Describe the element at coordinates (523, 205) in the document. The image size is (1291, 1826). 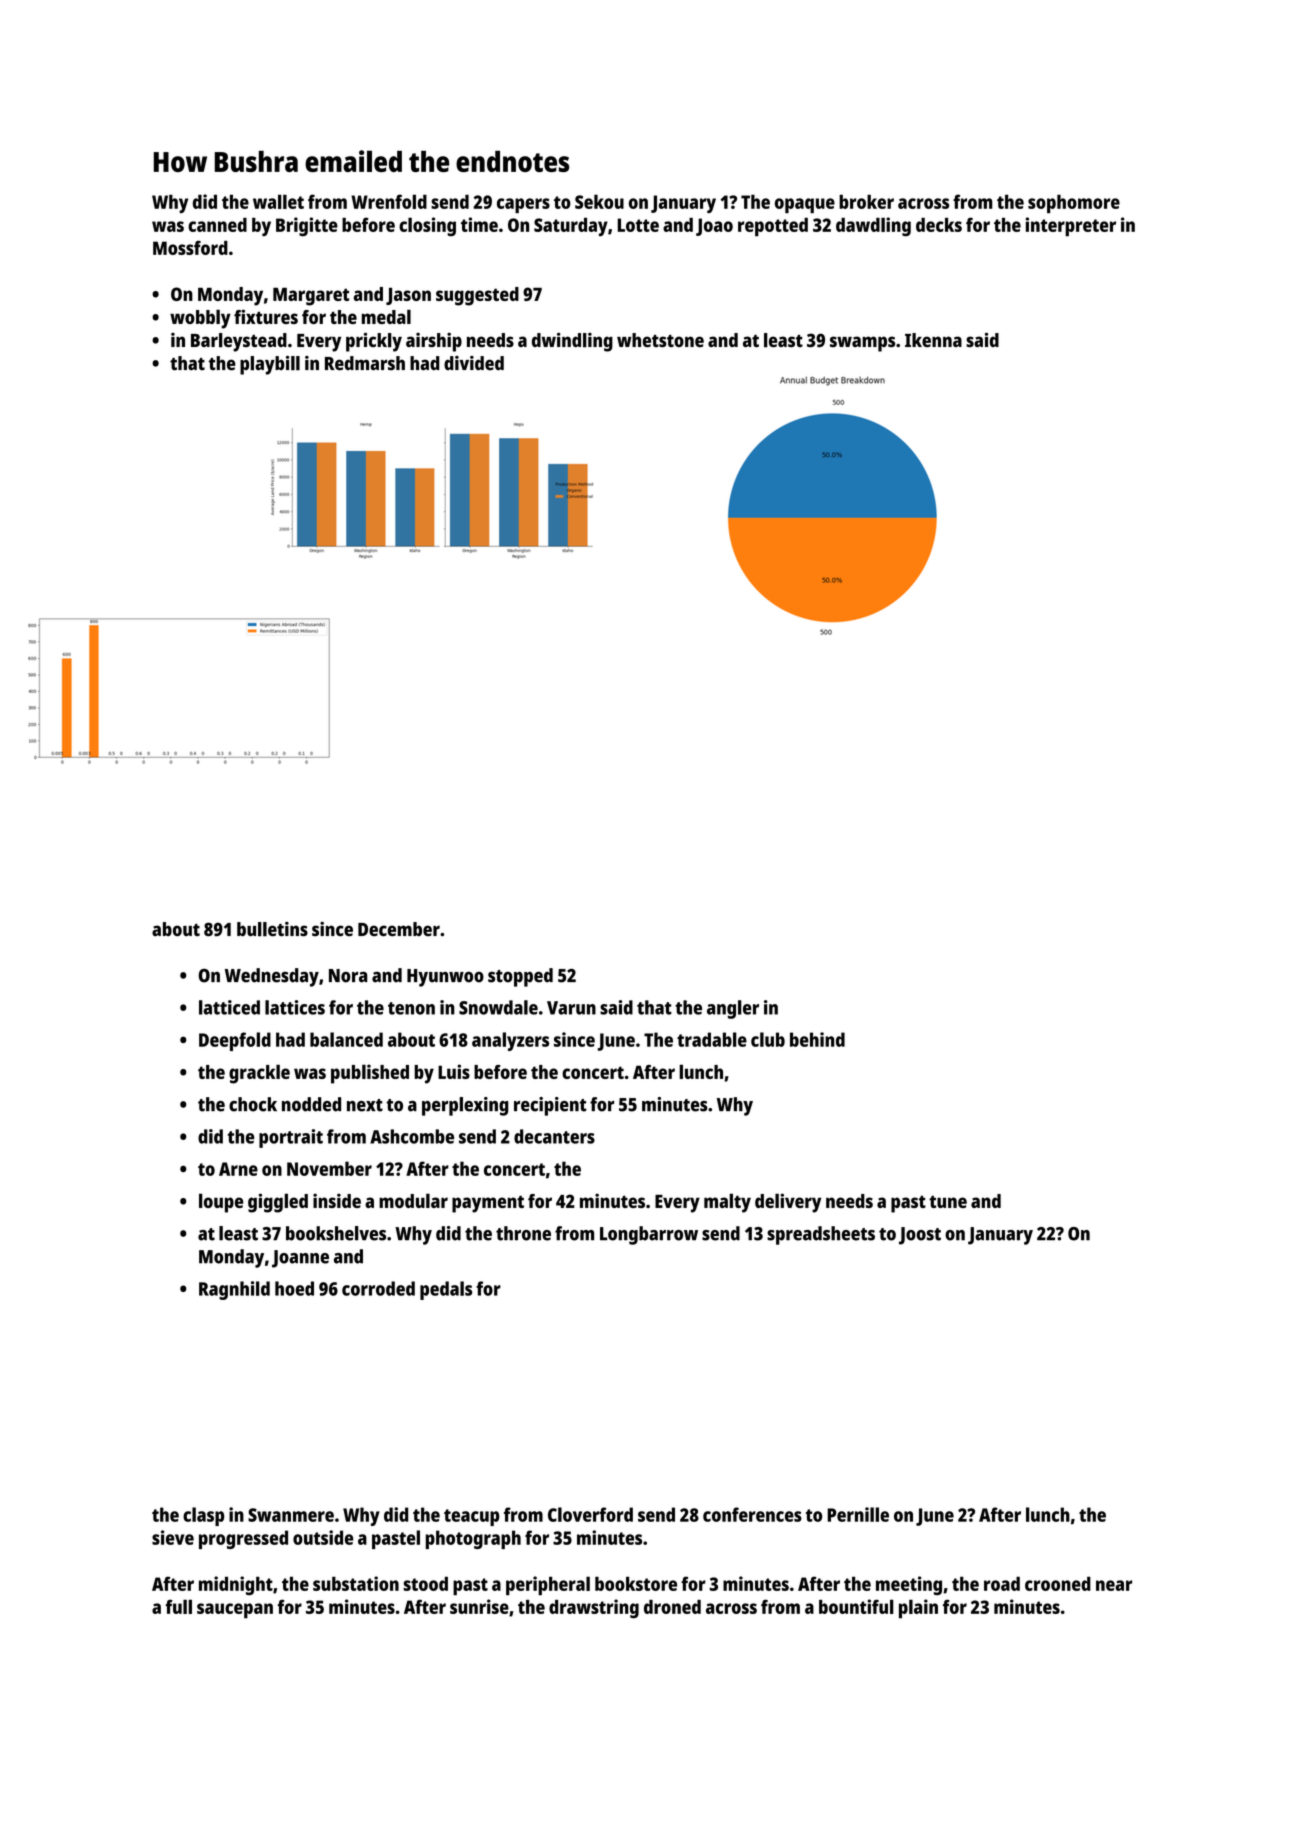
I see `capers` at that location.
